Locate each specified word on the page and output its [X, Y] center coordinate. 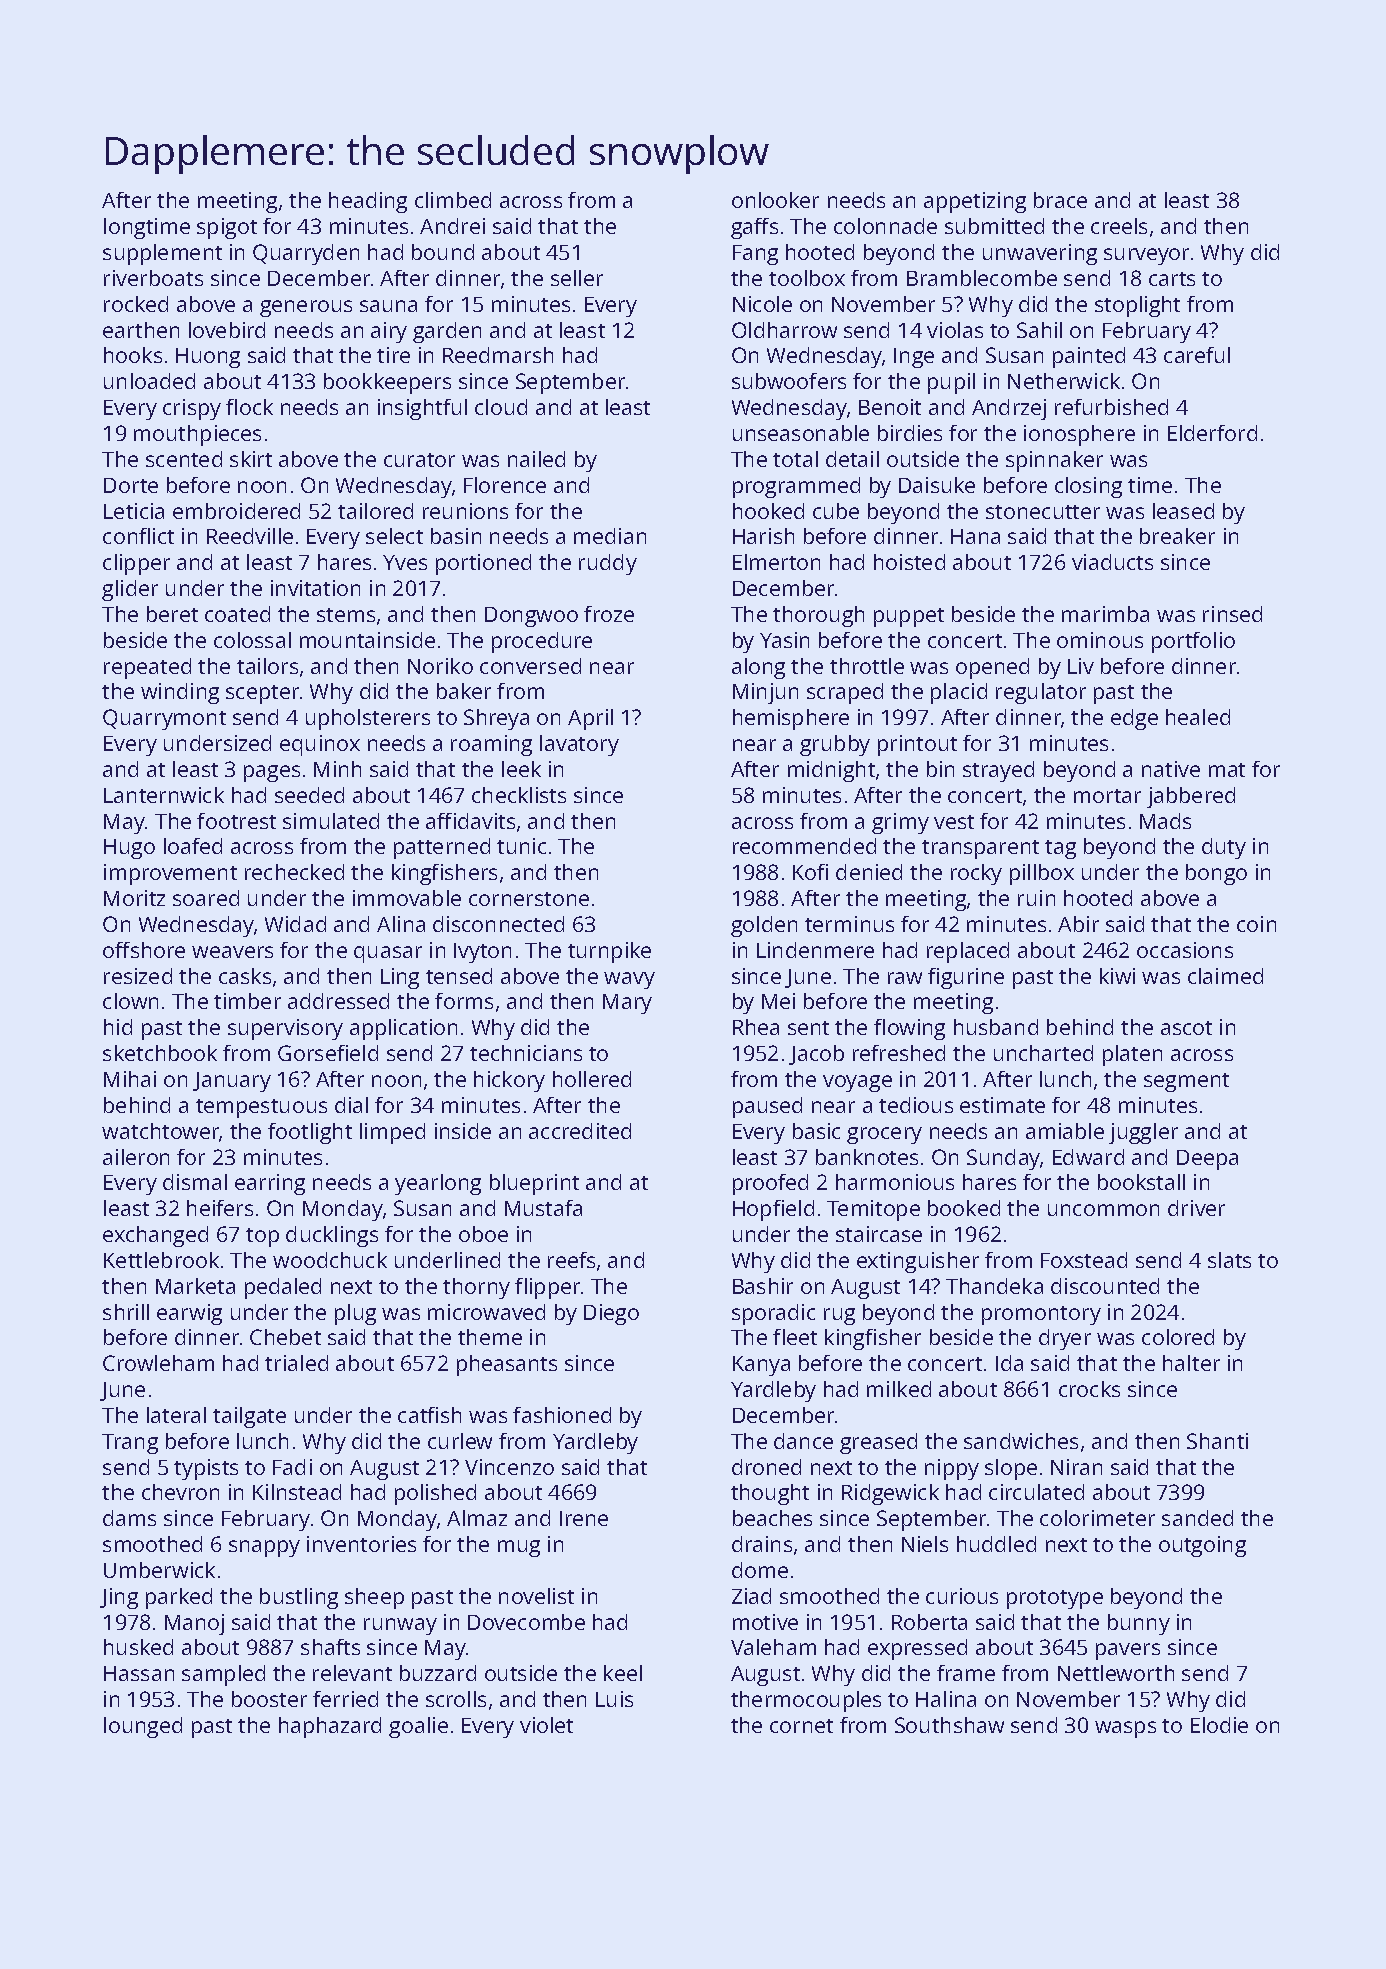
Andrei [452, 226]
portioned [483, 564]
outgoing [1202, 1546]
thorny [476, 1288]
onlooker [775, 200]
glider [130, 590]
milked [899, 1389]
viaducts [1112, 562]
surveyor [1146, 256]
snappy [264, 1548]
